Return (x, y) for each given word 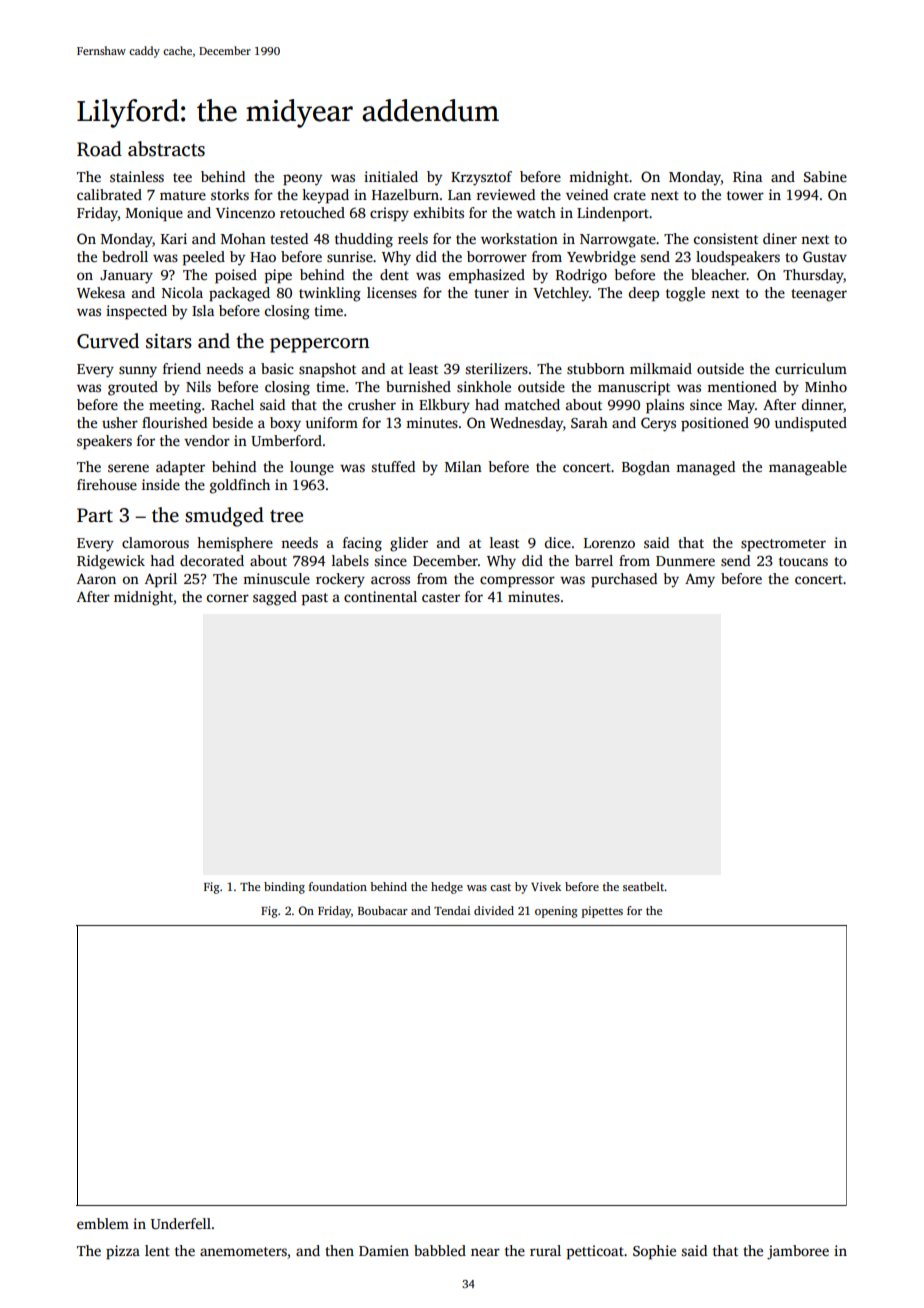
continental (380, 596)
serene (128, 468)
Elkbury (444, 406)
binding (284, 888)
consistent (726, 238)
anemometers (243, 1251)
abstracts (166, 149)
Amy (700, 581)
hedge (447, 888)
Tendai (452, 910)
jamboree (798, 1252)
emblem (103, 1223)
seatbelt (643, 886)
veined (587, 194)
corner (228, 598)
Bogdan (646, 468)
